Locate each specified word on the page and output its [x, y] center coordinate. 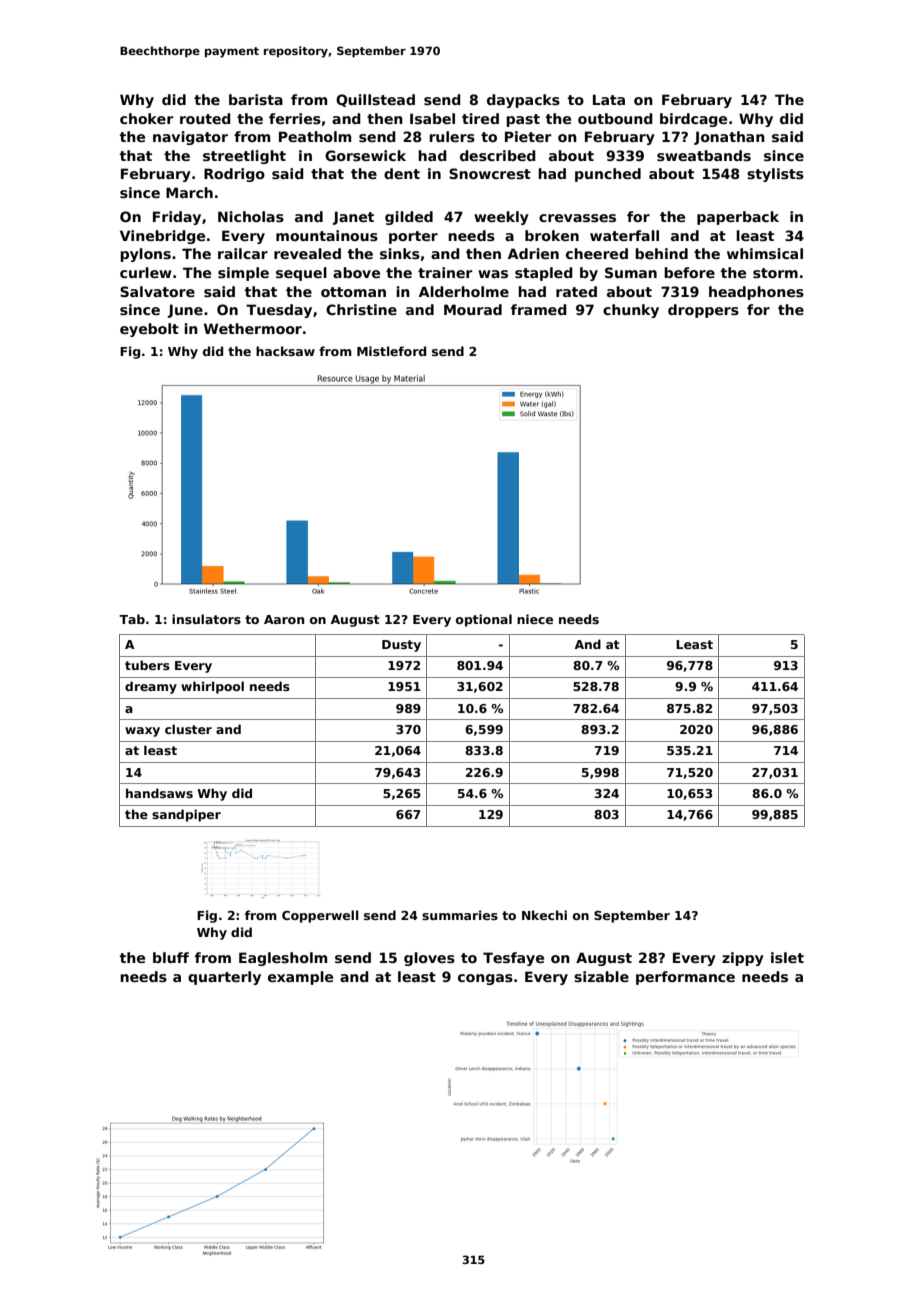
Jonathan [729, 138]
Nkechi [544, 915]
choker [147, 118]
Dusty [401, 646]
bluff [171, 957]
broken [552, 235]
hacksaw [285, 351]
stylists [775, 175]
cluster [188, 729]
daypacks [523, 101]
